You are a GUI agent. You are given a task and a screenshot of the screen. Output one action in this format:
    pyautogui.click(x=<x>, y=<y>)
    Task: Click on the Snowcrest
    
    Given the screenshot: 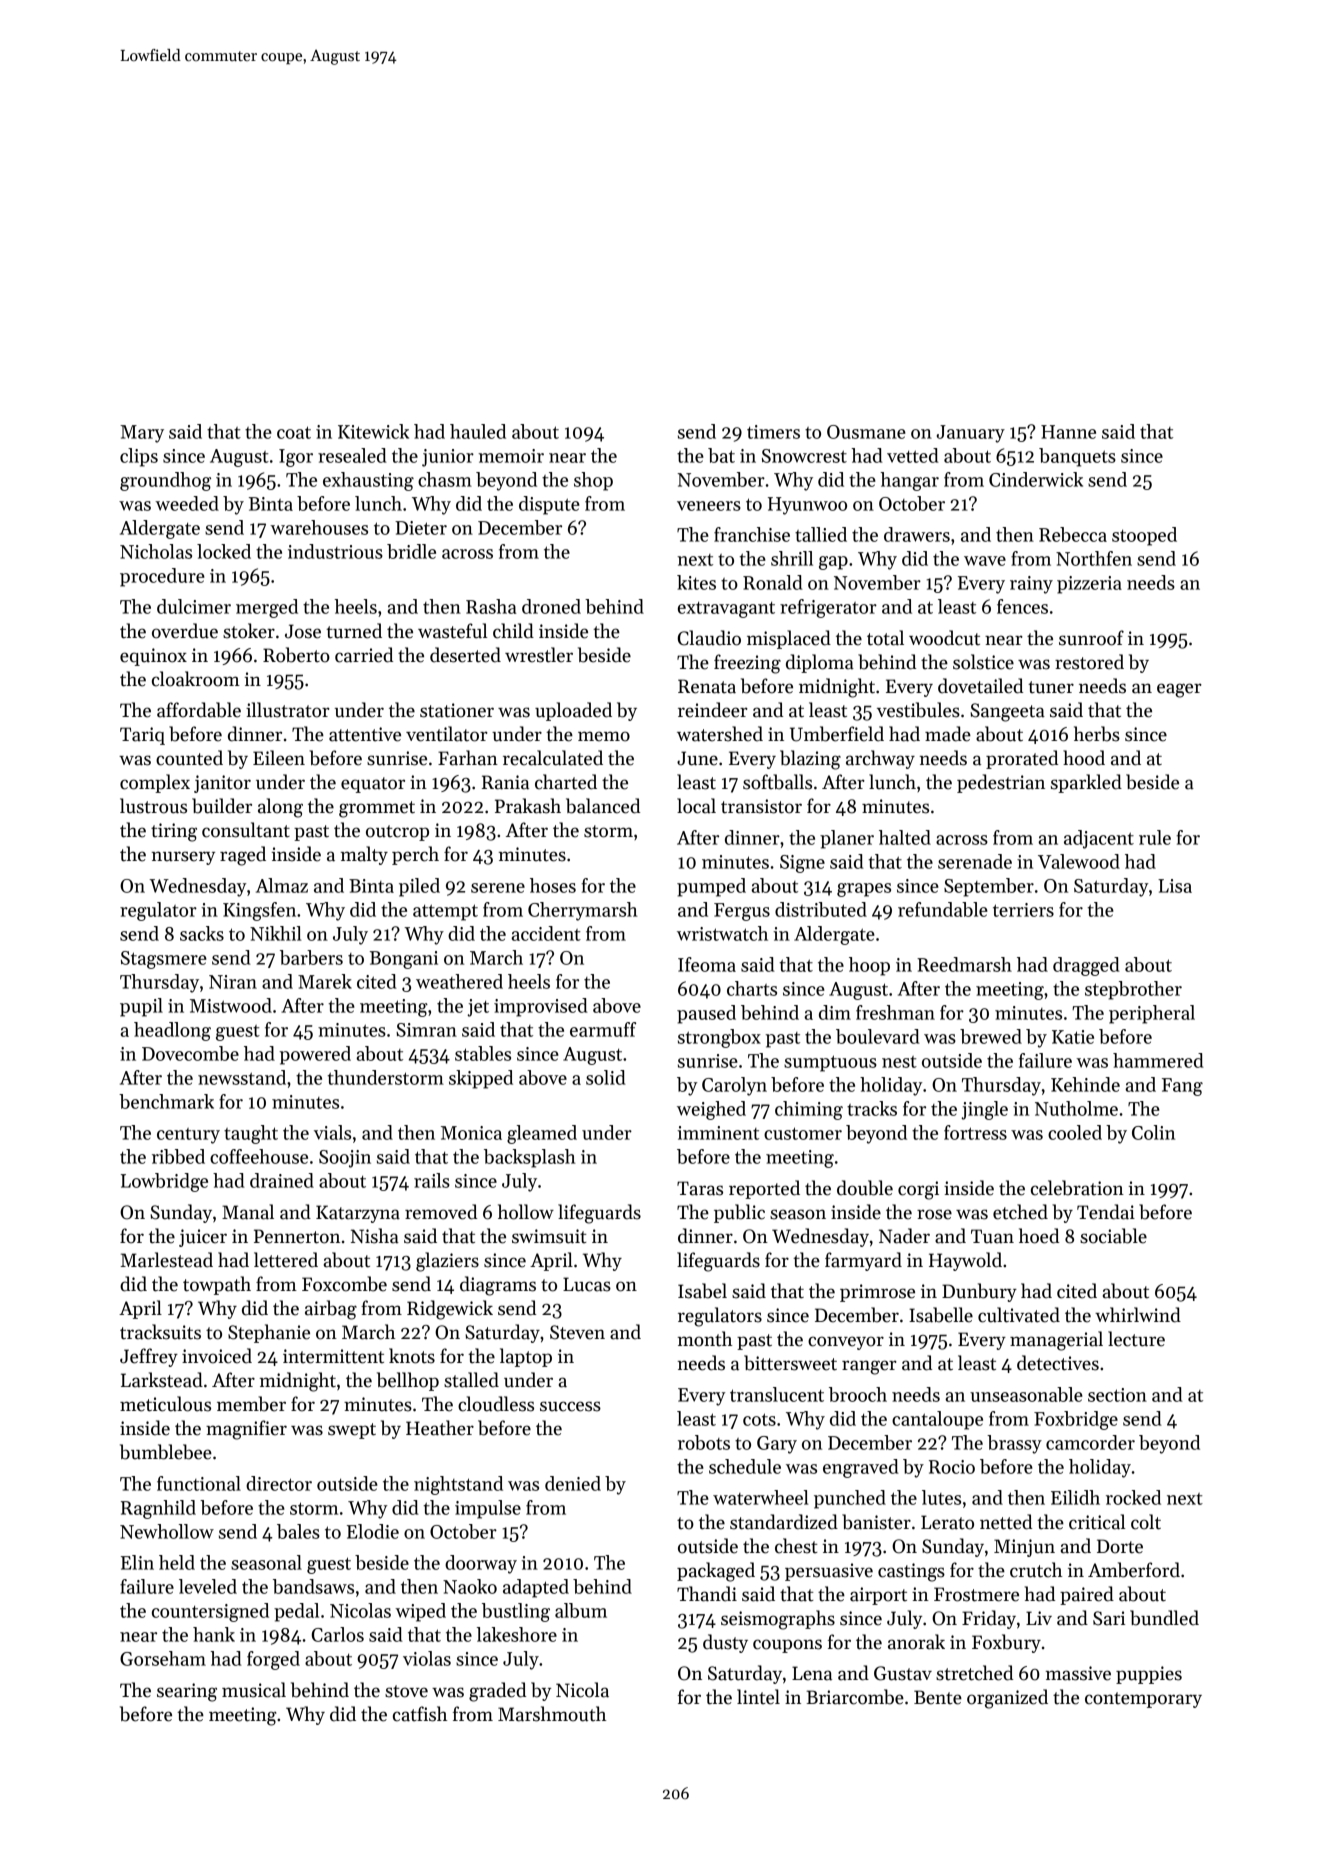 What is the action you would take?
    pyautogui.click(x=804, y=456)
